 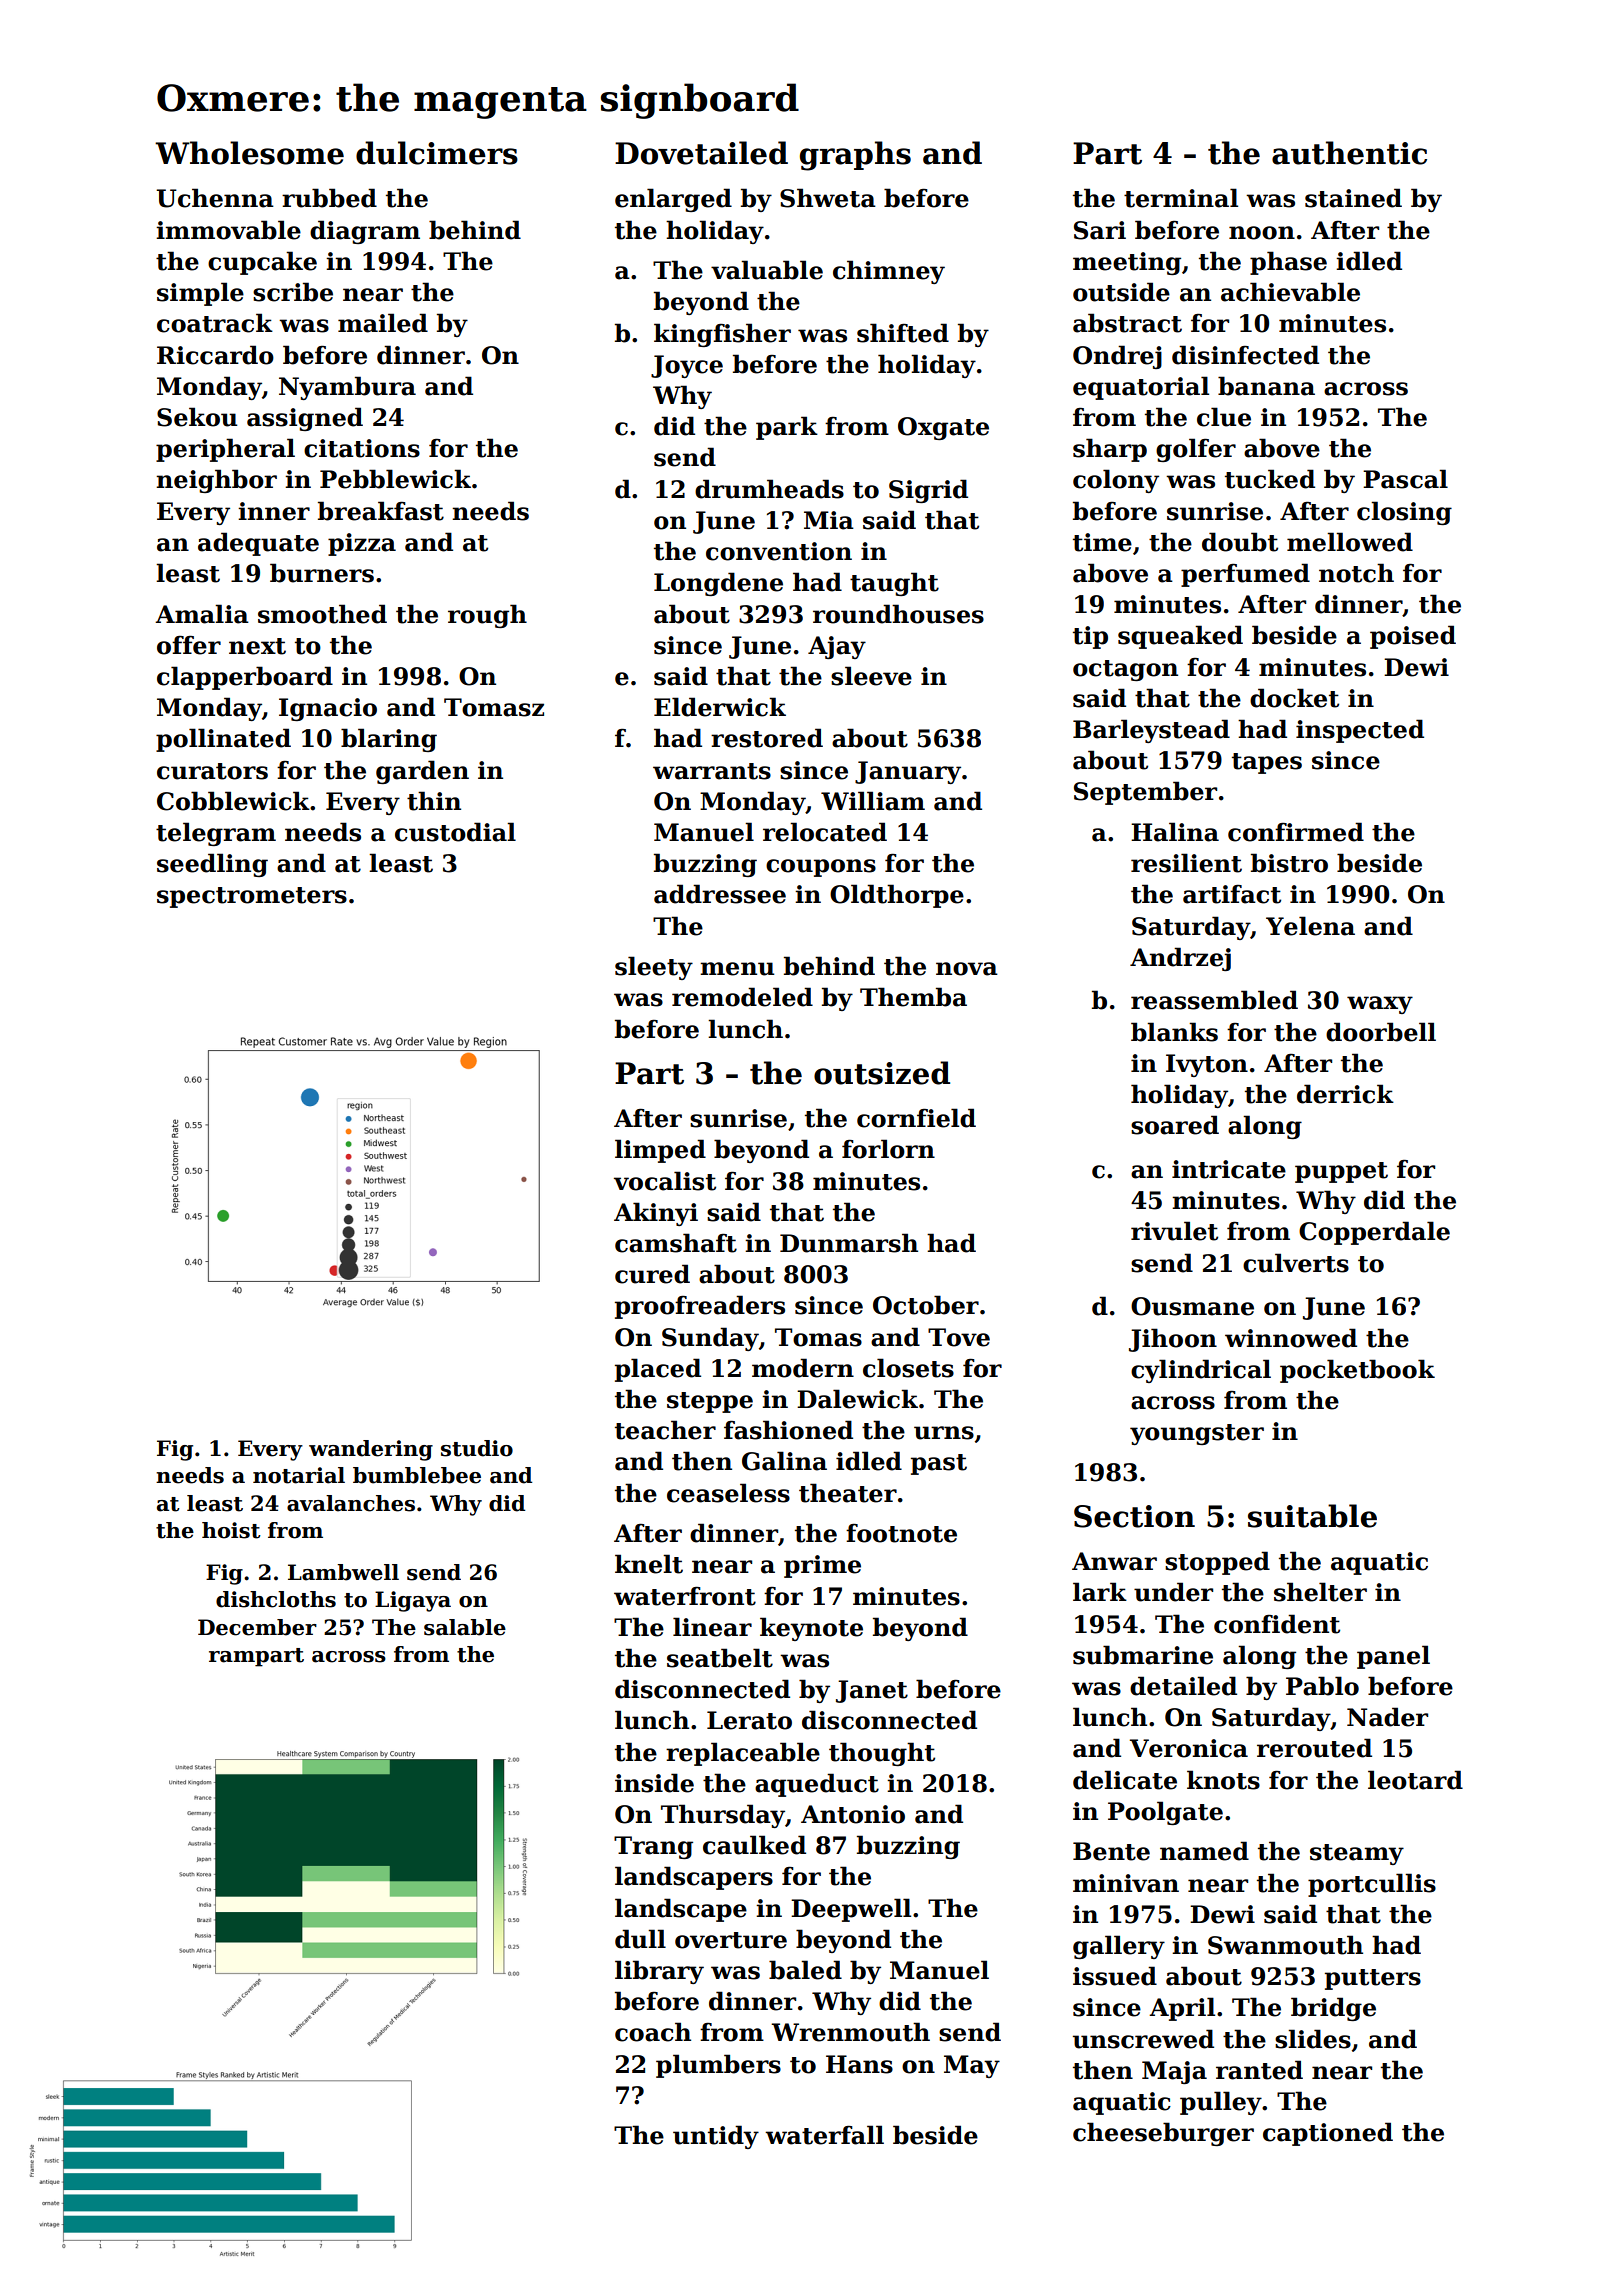 I want to click on Copperdale, so click(x=1374, y=1233).
